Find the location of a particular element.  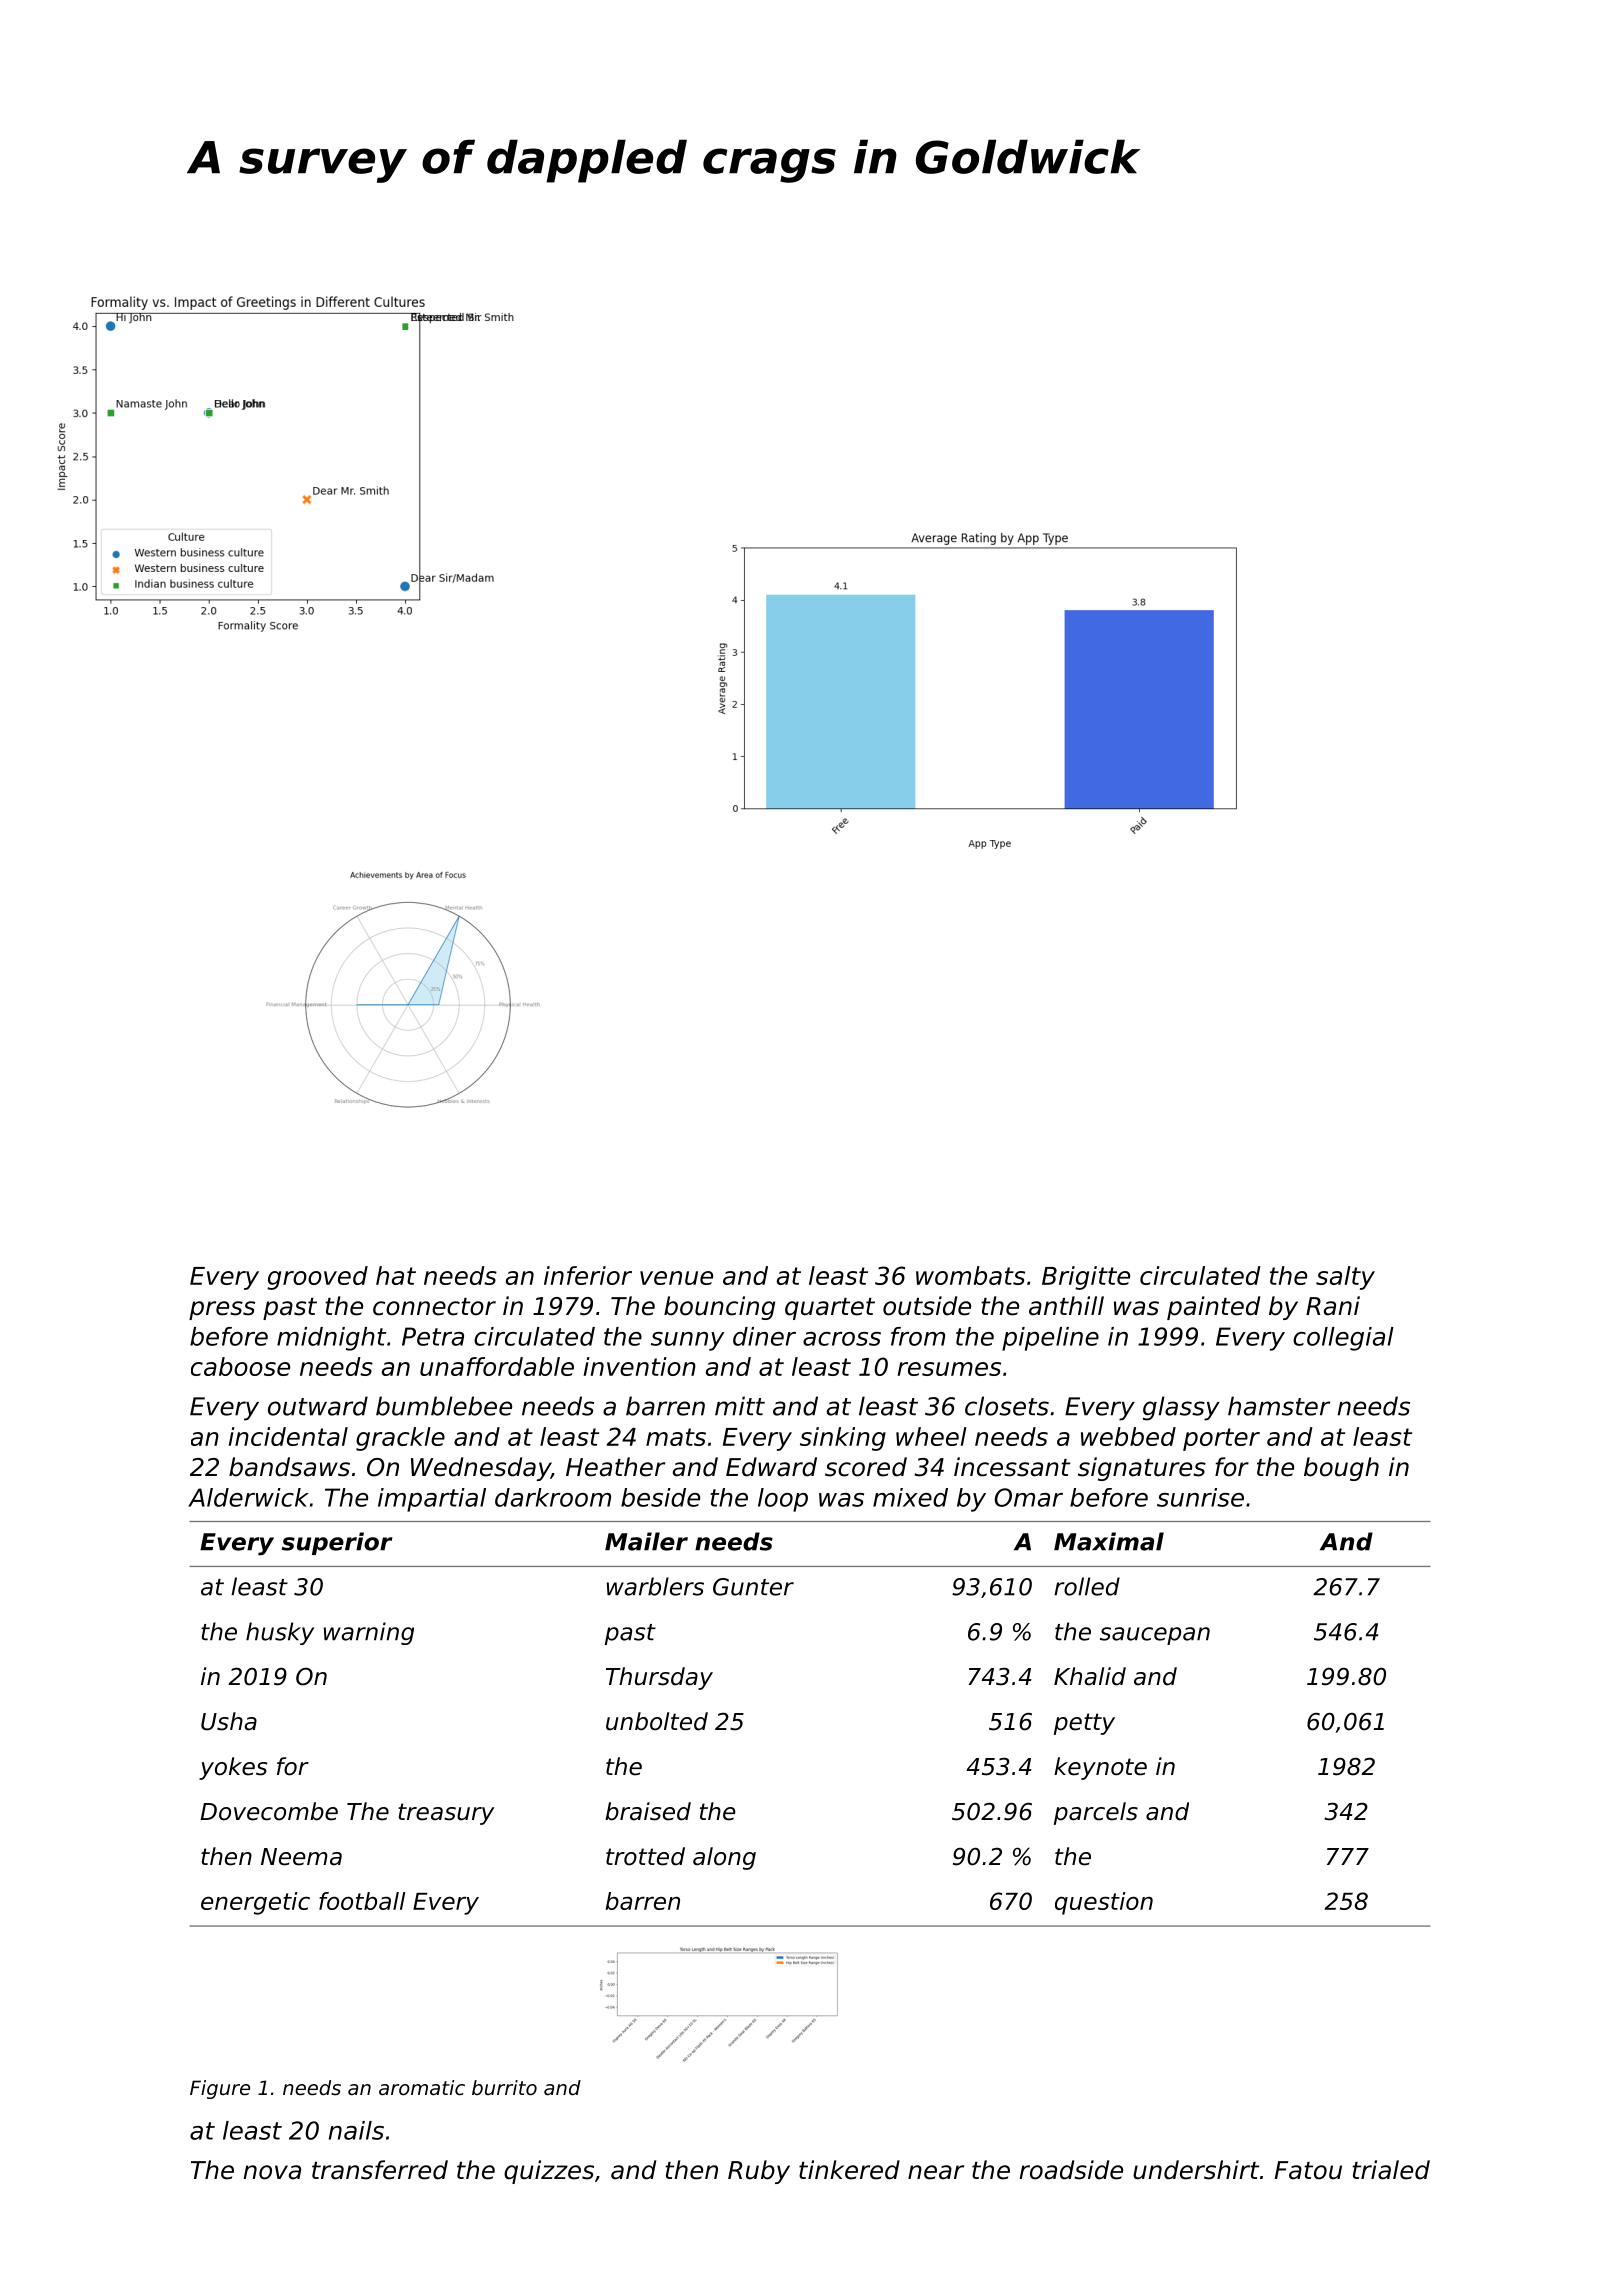

nails is located at coordinates (356, 2130).
